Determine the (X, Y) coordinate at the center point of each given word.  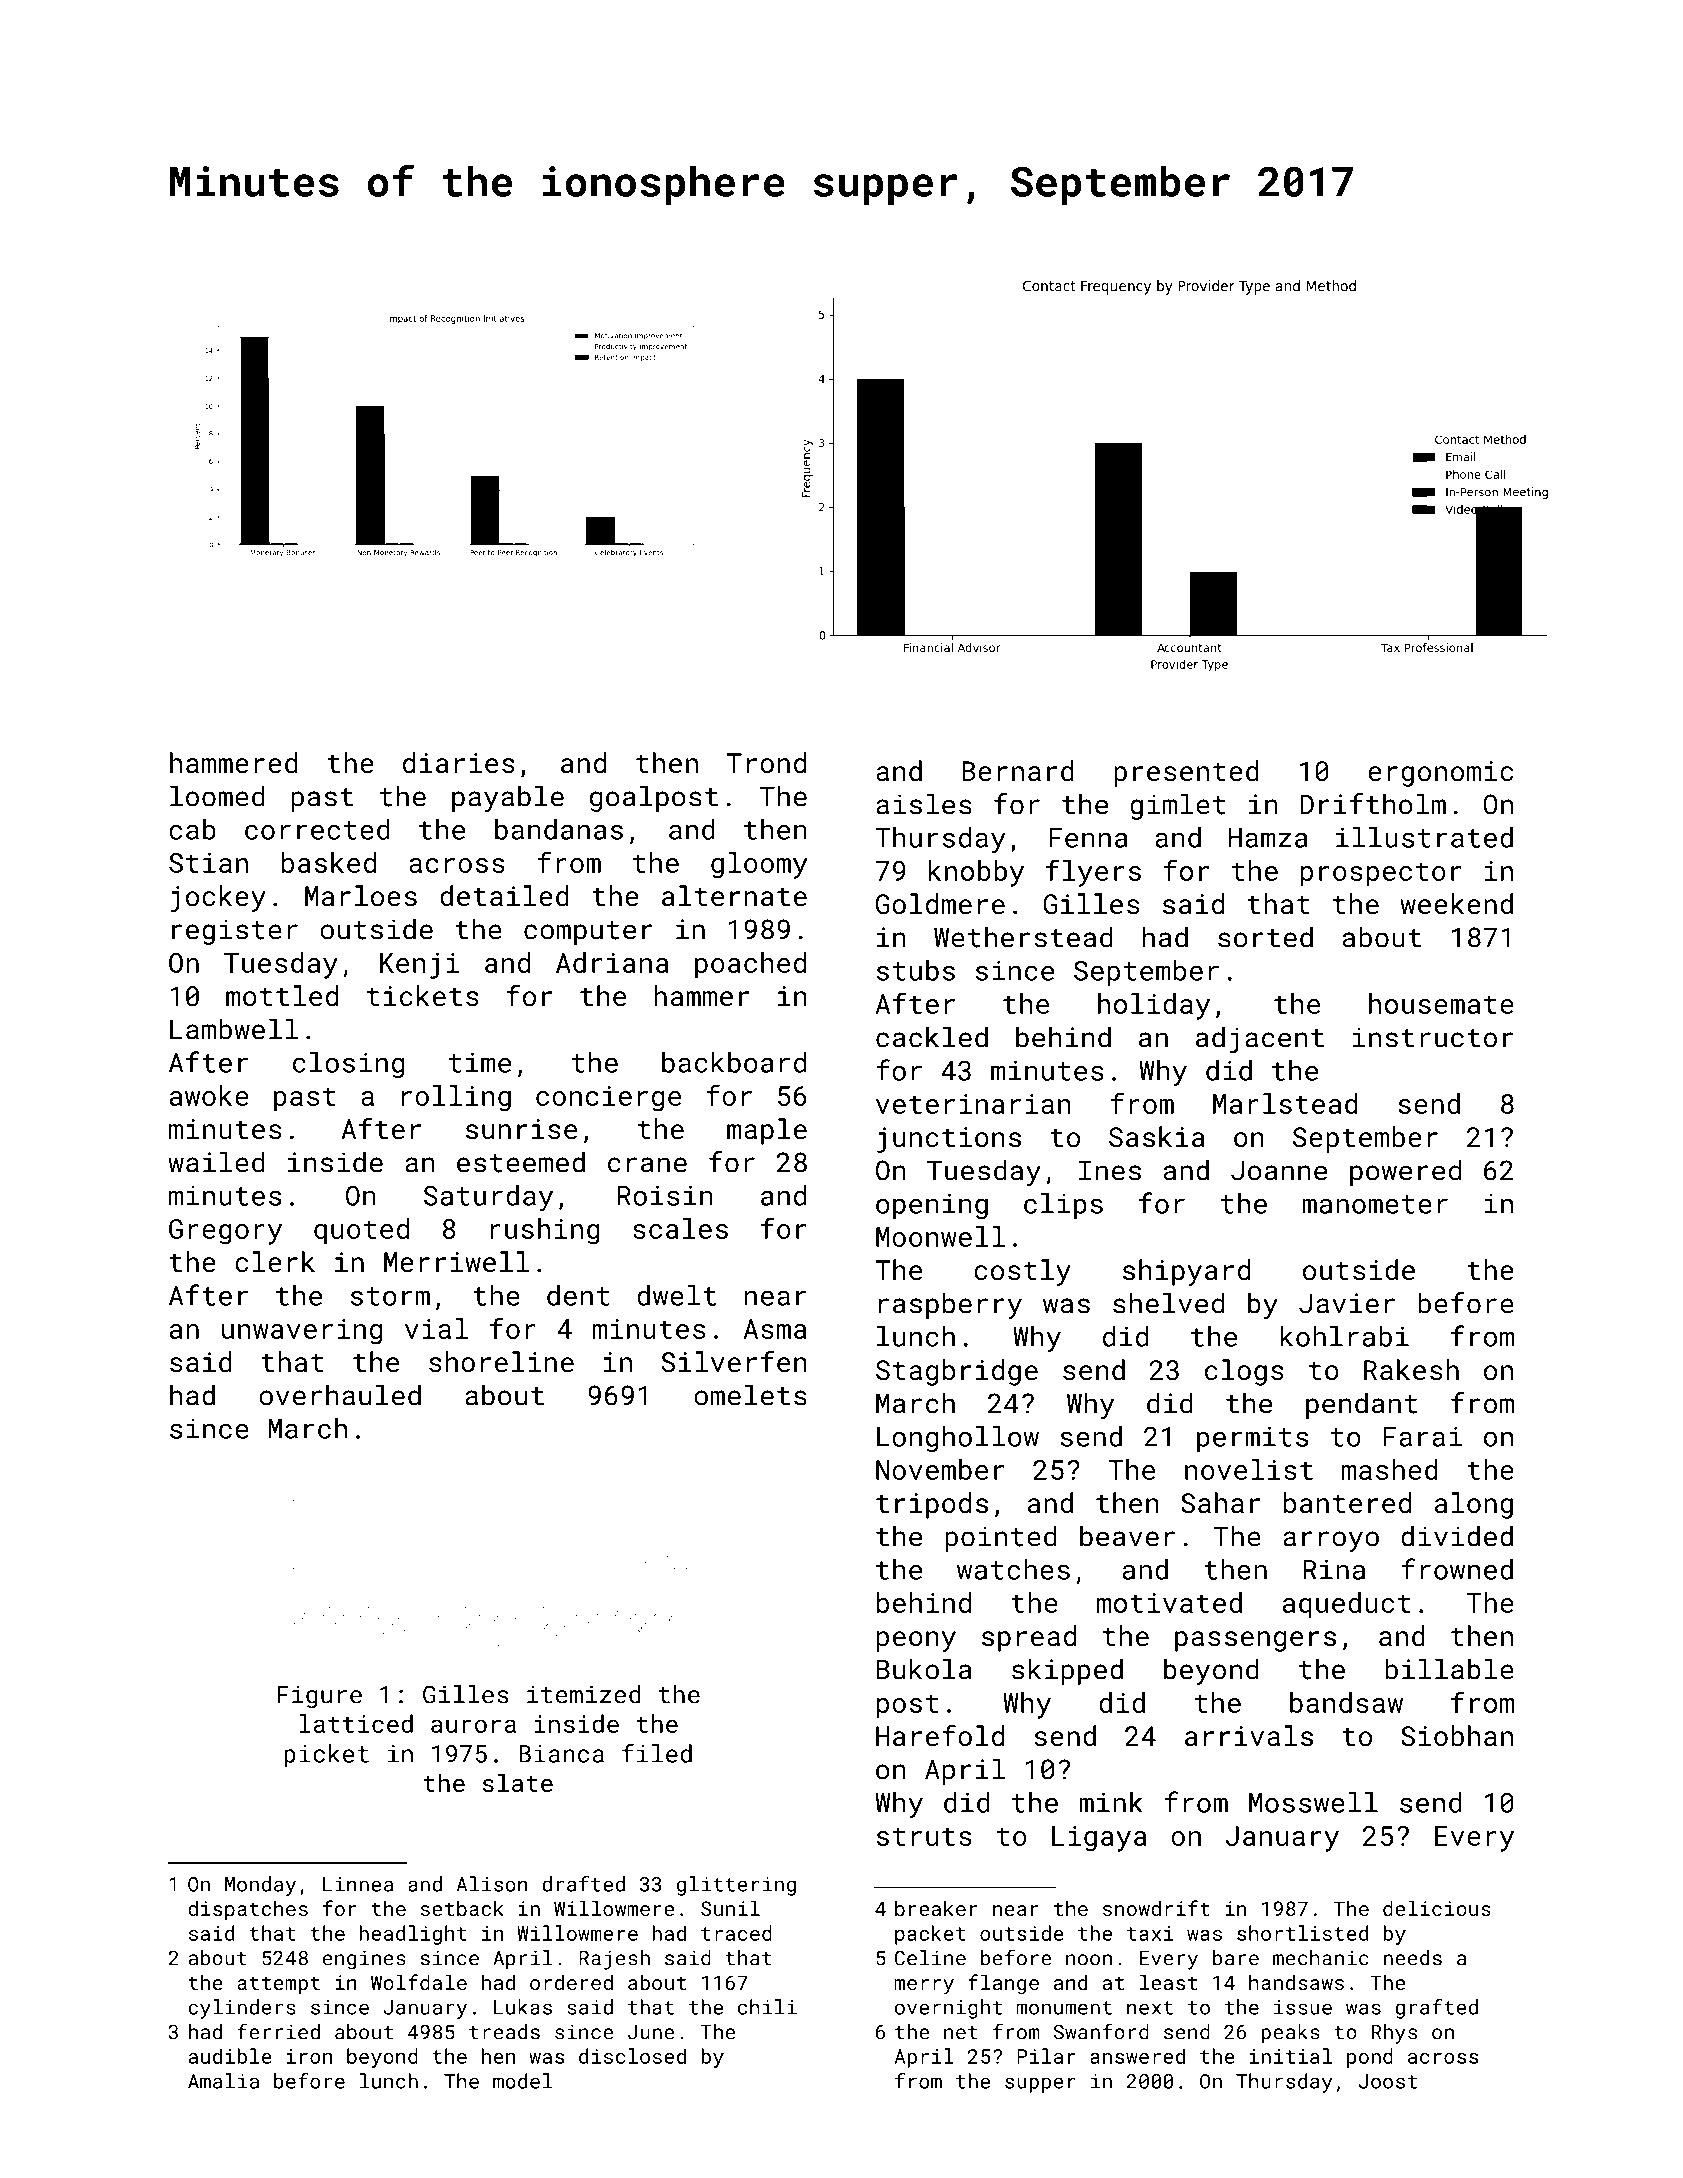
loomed (217, 796)
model (523, 2081)
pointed (1001, 1538)
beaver (1127, 1536)
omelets (750, 1395)
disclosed (632, 2056)
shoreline (501, 1361)
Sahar (1220, 1502)
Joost (1388, 2081)
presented (1186, 773)
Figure (319, 1697)
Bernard (1018, 770)
